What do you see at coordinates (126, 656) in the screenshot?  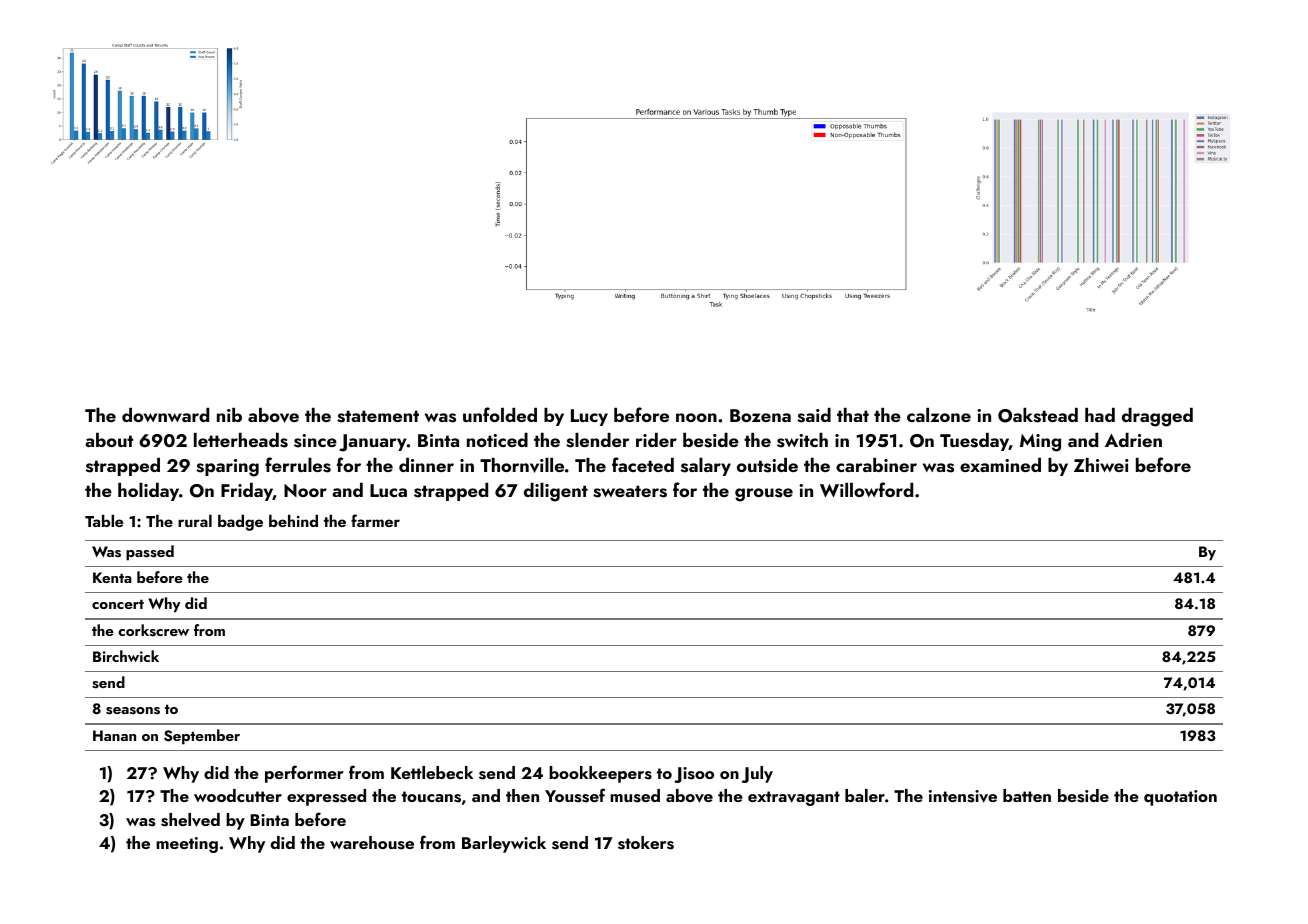 I see `Birchwick` at bounding box center [126, 656].
